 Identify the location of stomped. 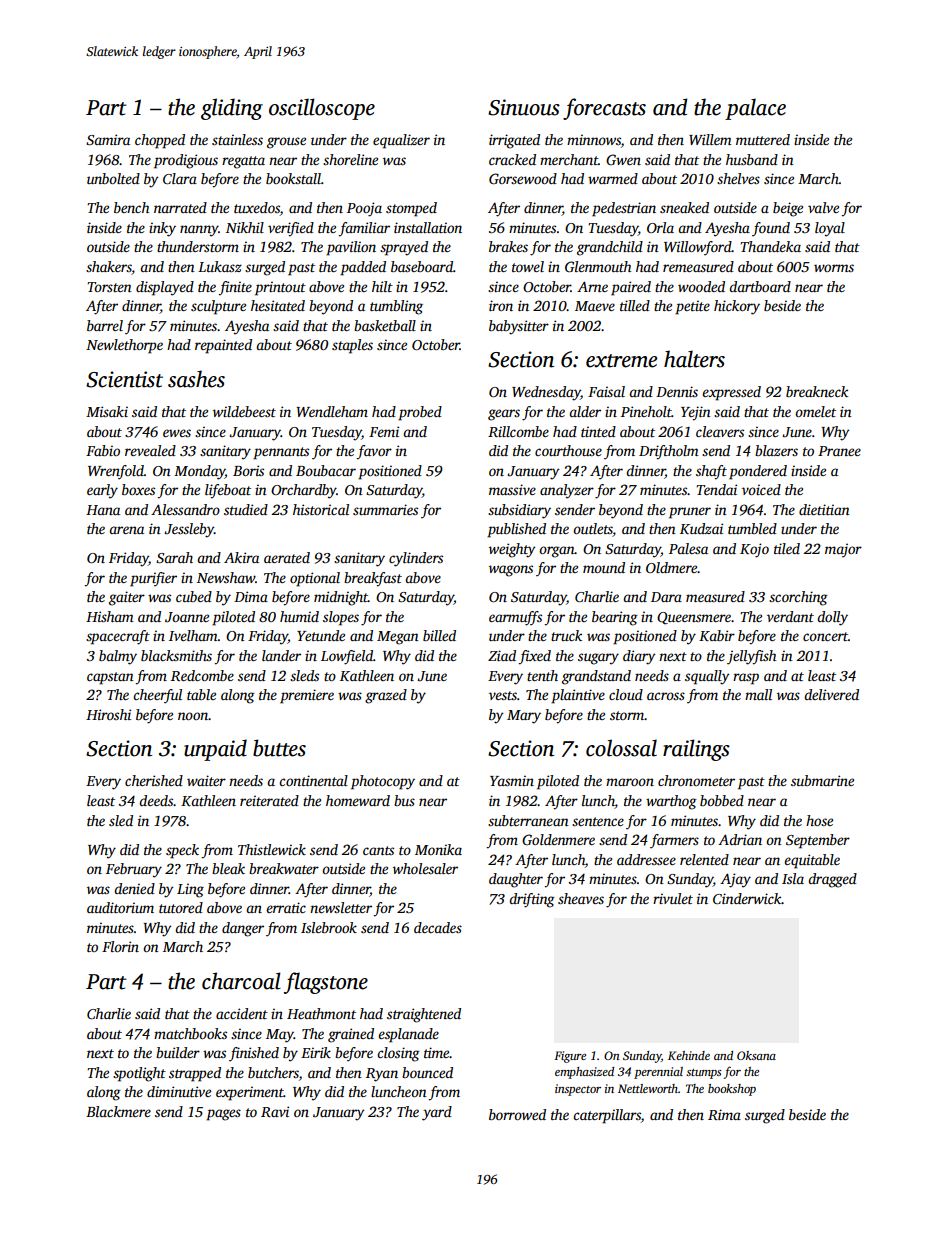
(411, 209).
